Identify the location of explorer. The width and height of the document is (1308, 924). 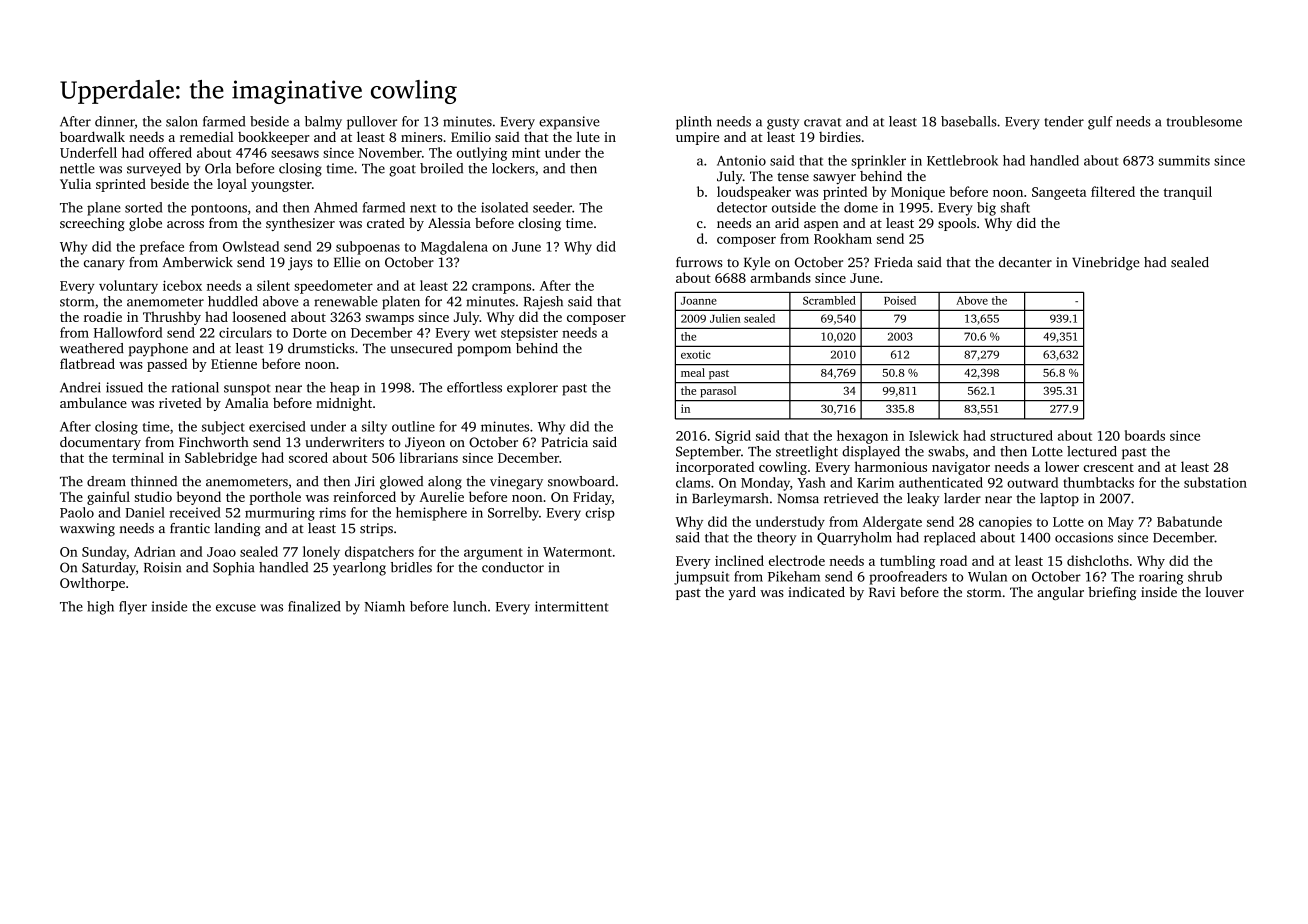
(532, 389).
